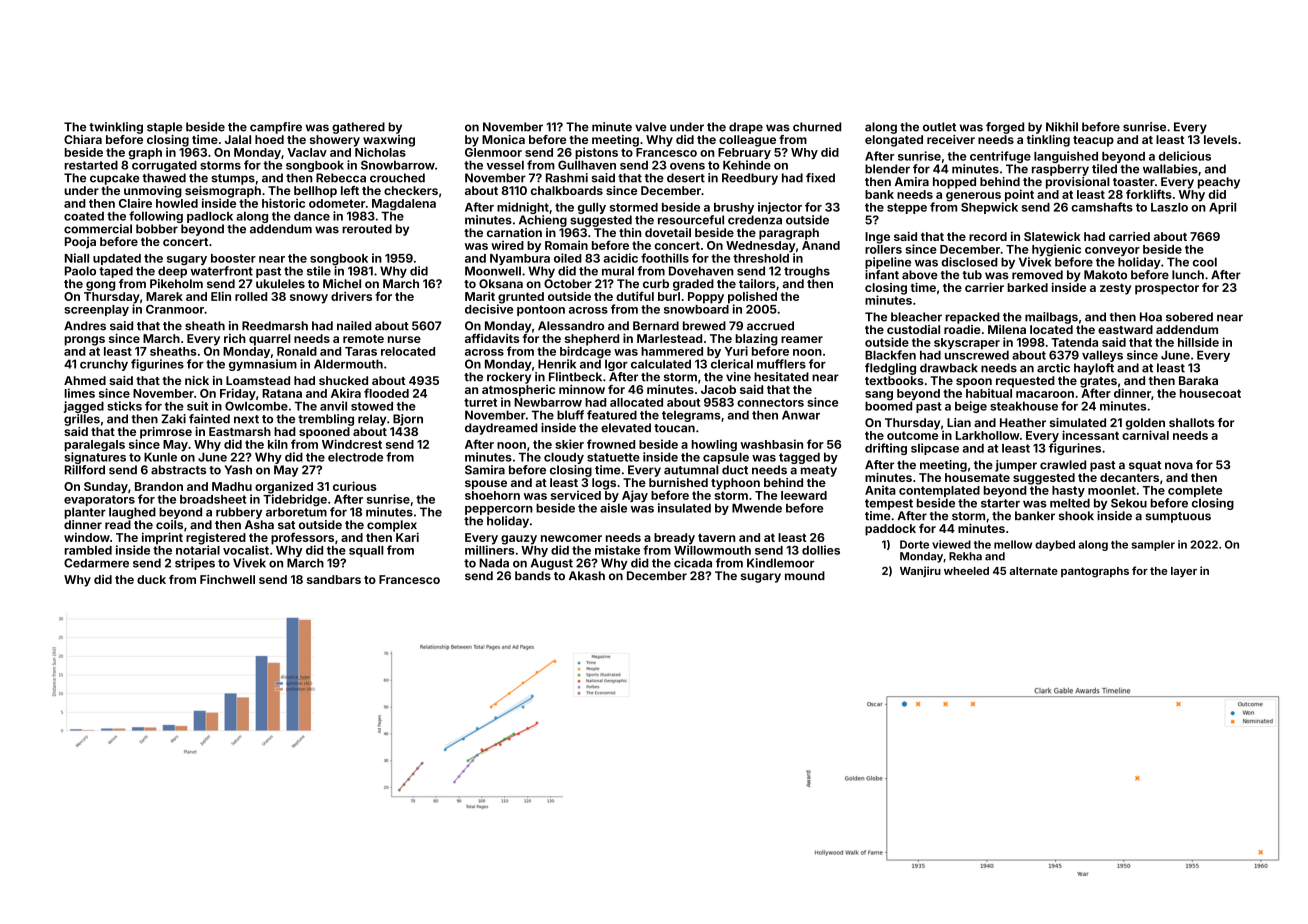  I want to click on carnival, so click(1145, 435).
